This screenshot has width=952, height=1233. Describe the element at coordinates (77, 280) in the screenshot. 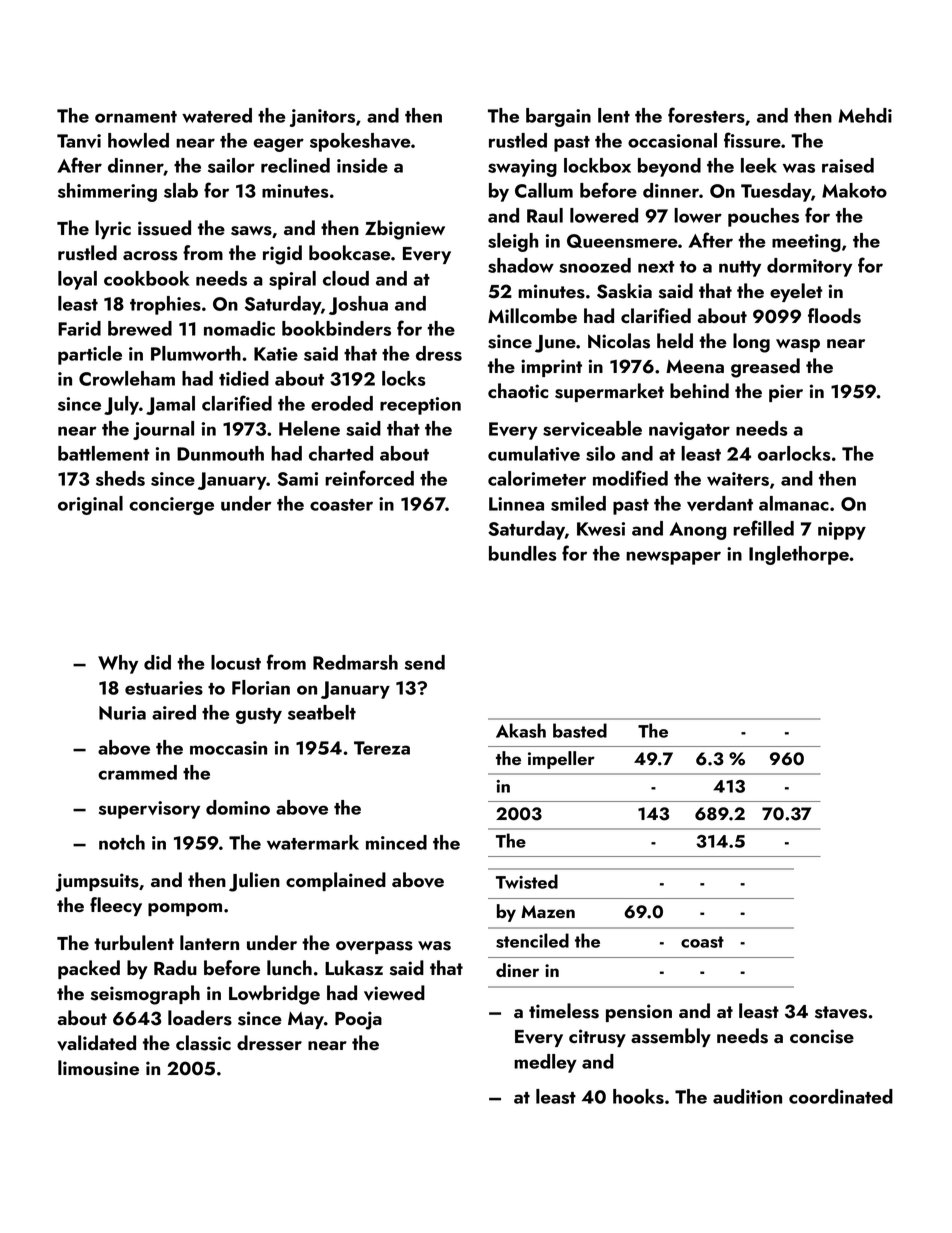

I see `loyal` at that location.
